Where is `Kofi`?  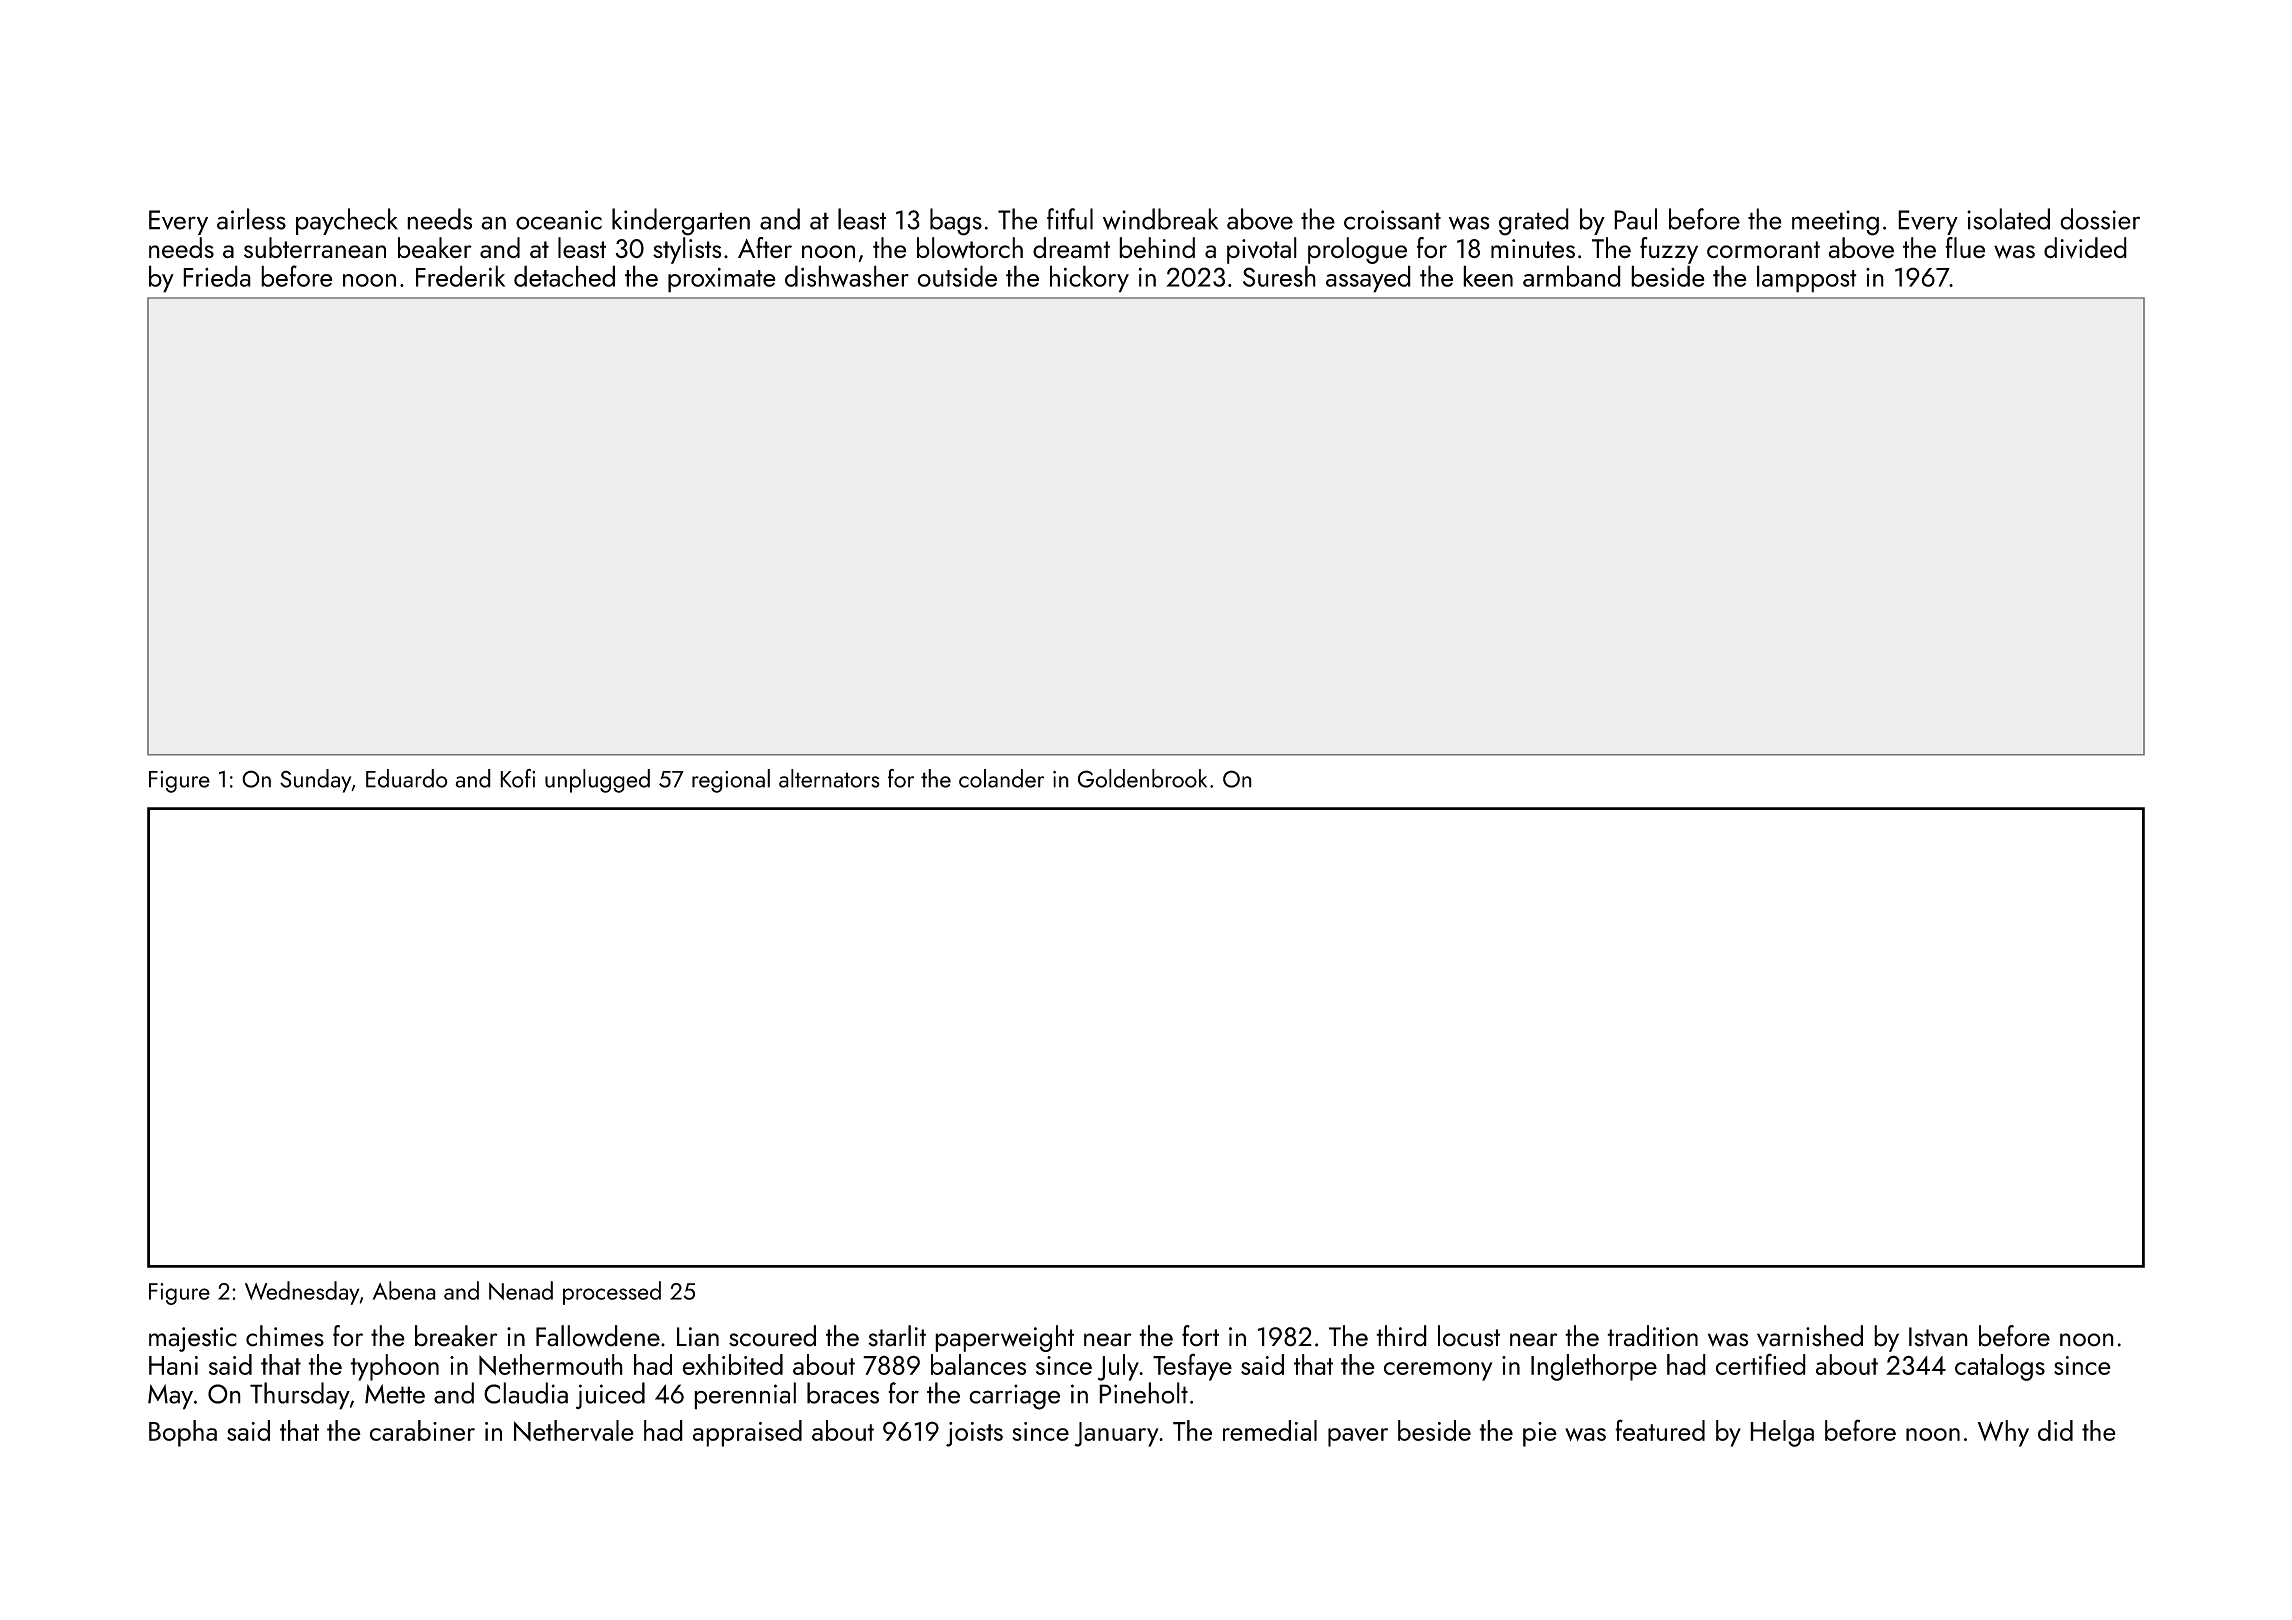 Kofi is located at coordinates (517, 778).
